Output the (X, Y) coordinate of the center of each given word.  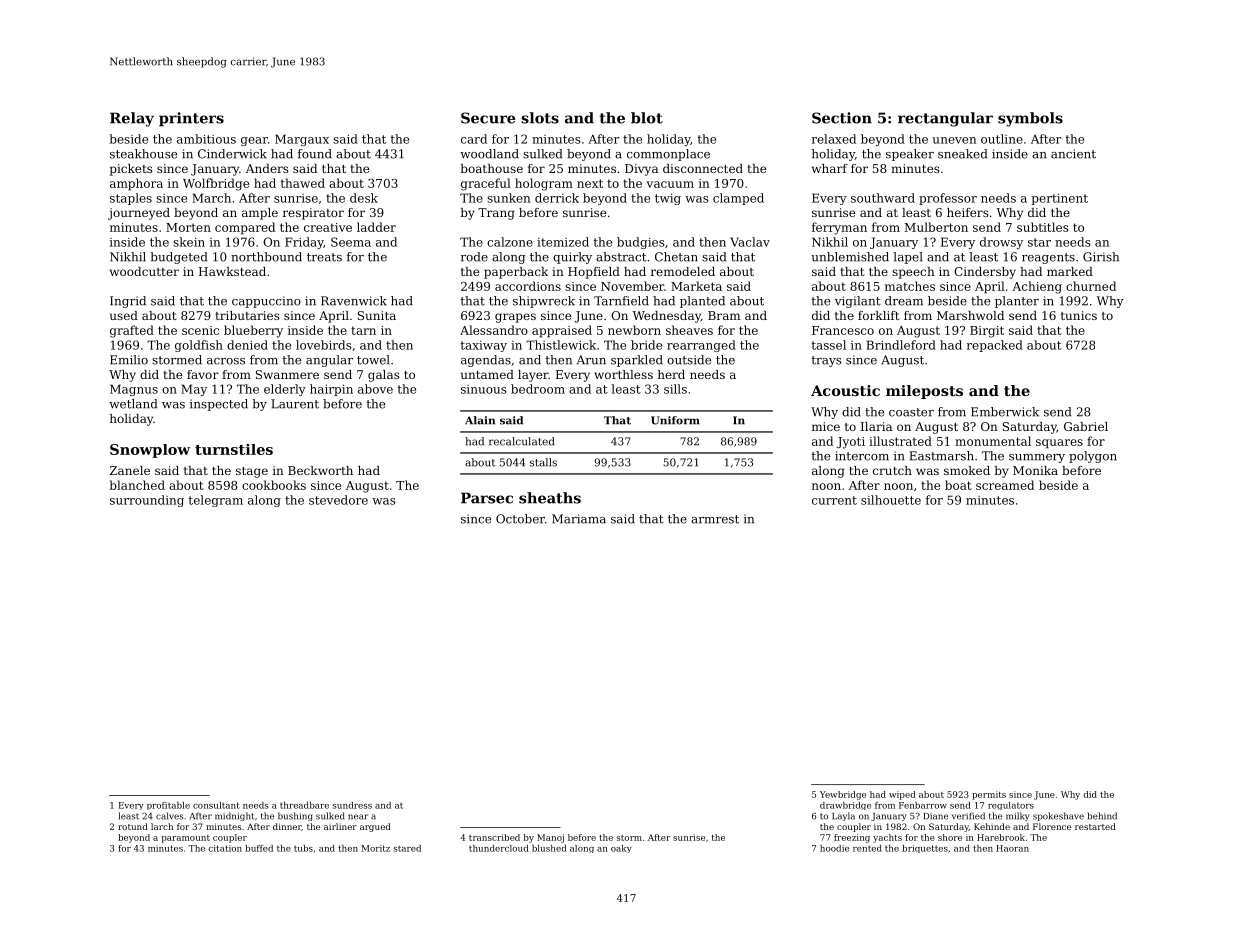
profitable (168, 806)
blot (647, 118)
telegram (215, 501)
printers (191, 119)
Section (842, 118)
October (520, 519)
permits (989, 795)
